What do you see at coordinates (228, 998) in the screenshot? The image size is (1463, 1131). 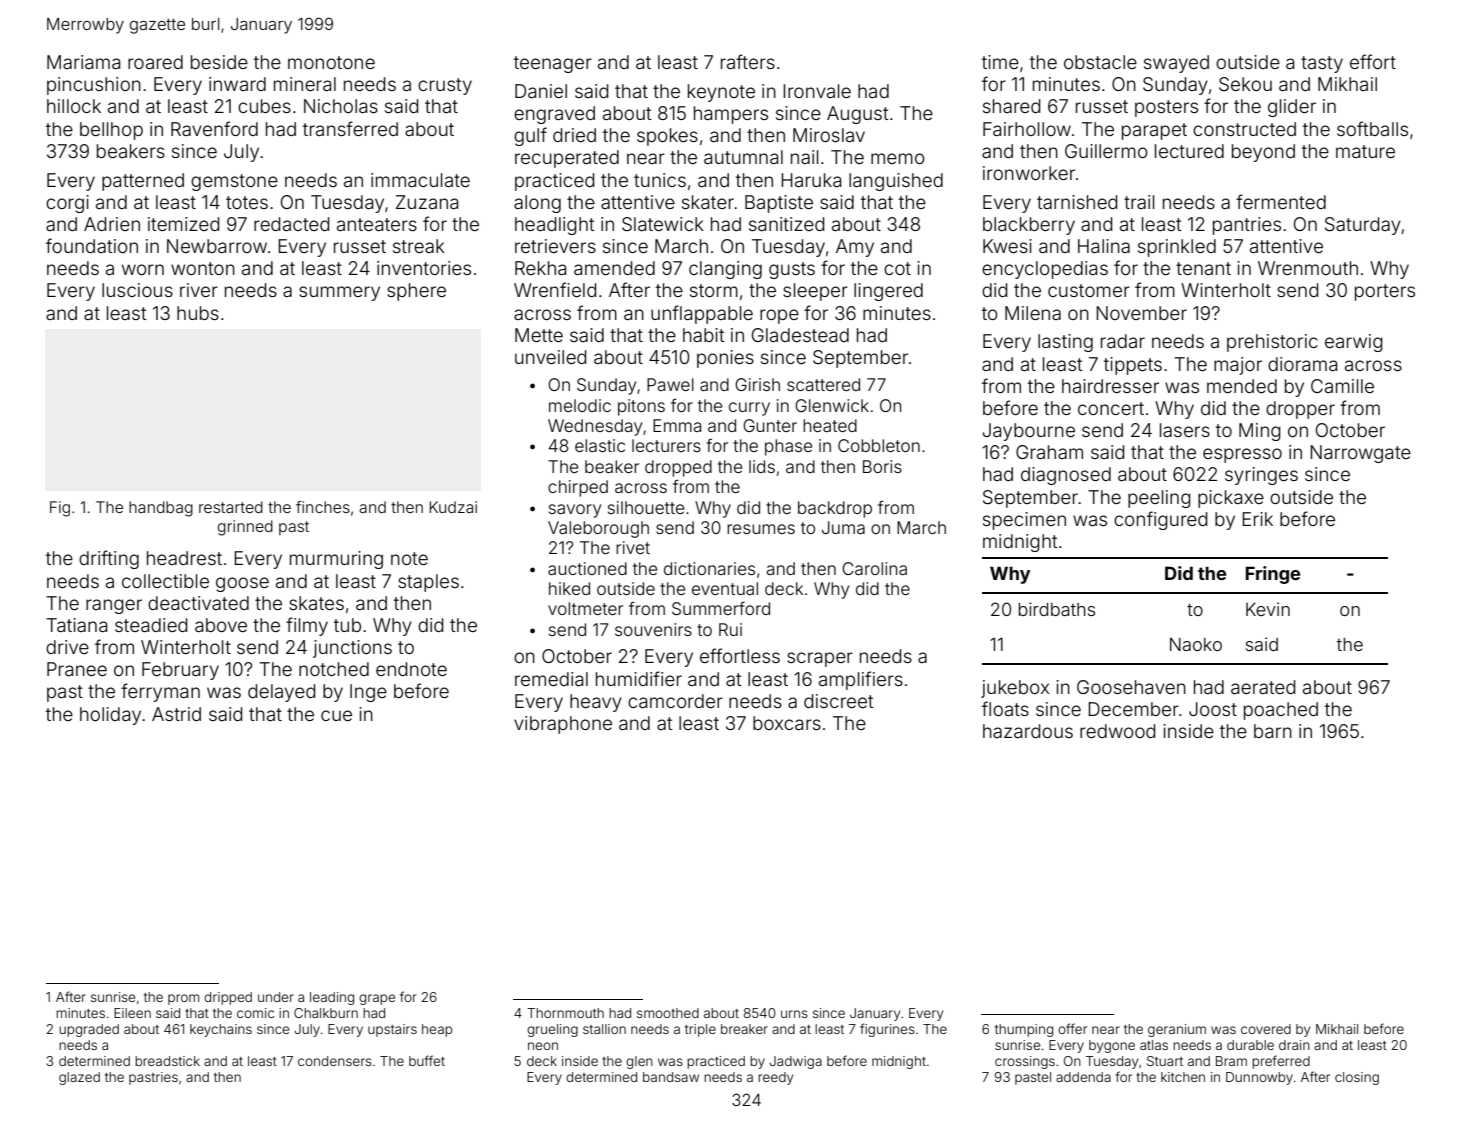 I see `dripped` at bounding box center [228, 998].
